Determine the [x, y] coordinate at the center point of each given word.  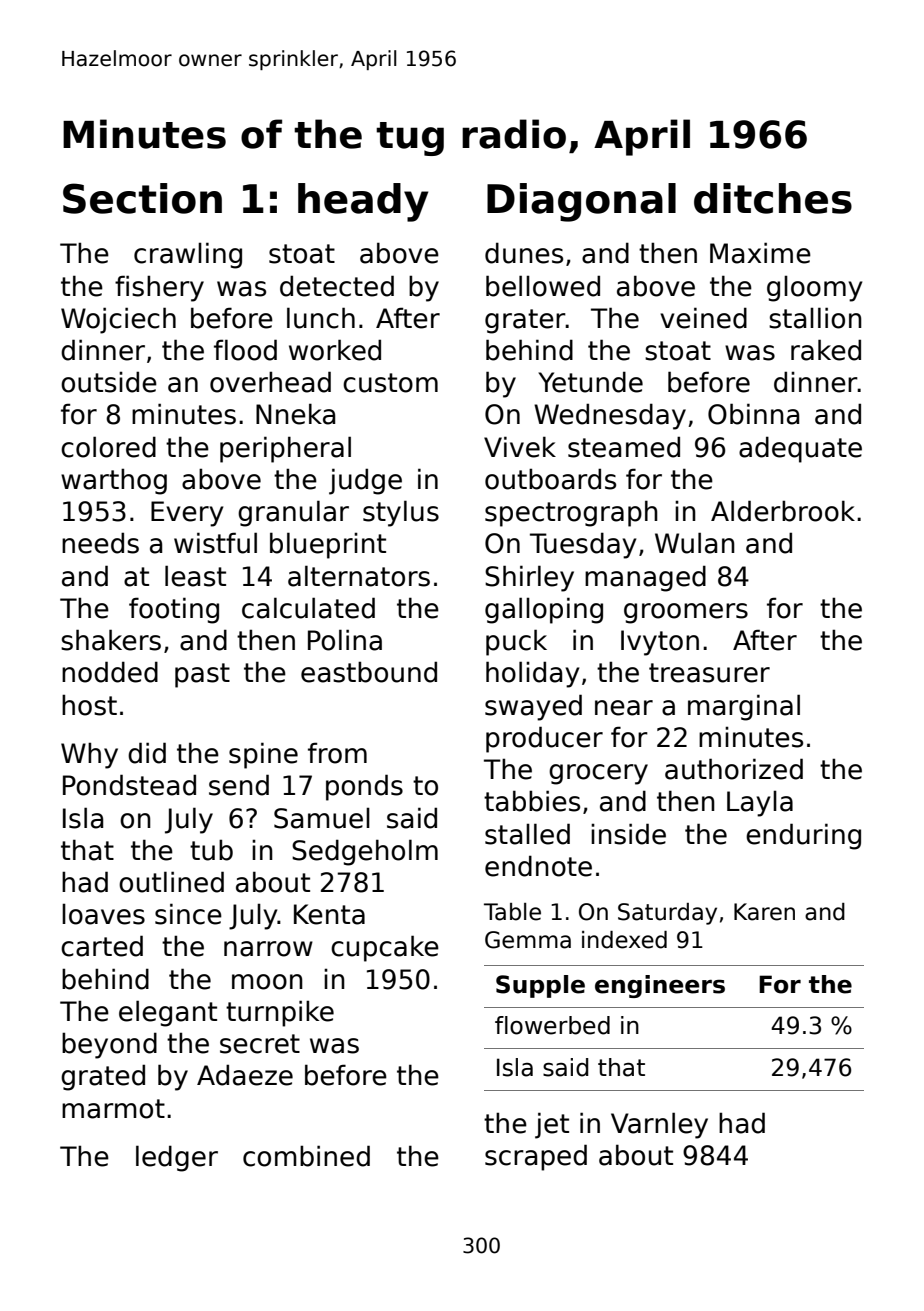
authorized [734, 769]
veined [703, 318]
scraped [536, 1157]
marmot [113, 1109]
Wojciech [118, 320]
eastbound [369, 672]
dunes [524, 253]
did [147, 753]
